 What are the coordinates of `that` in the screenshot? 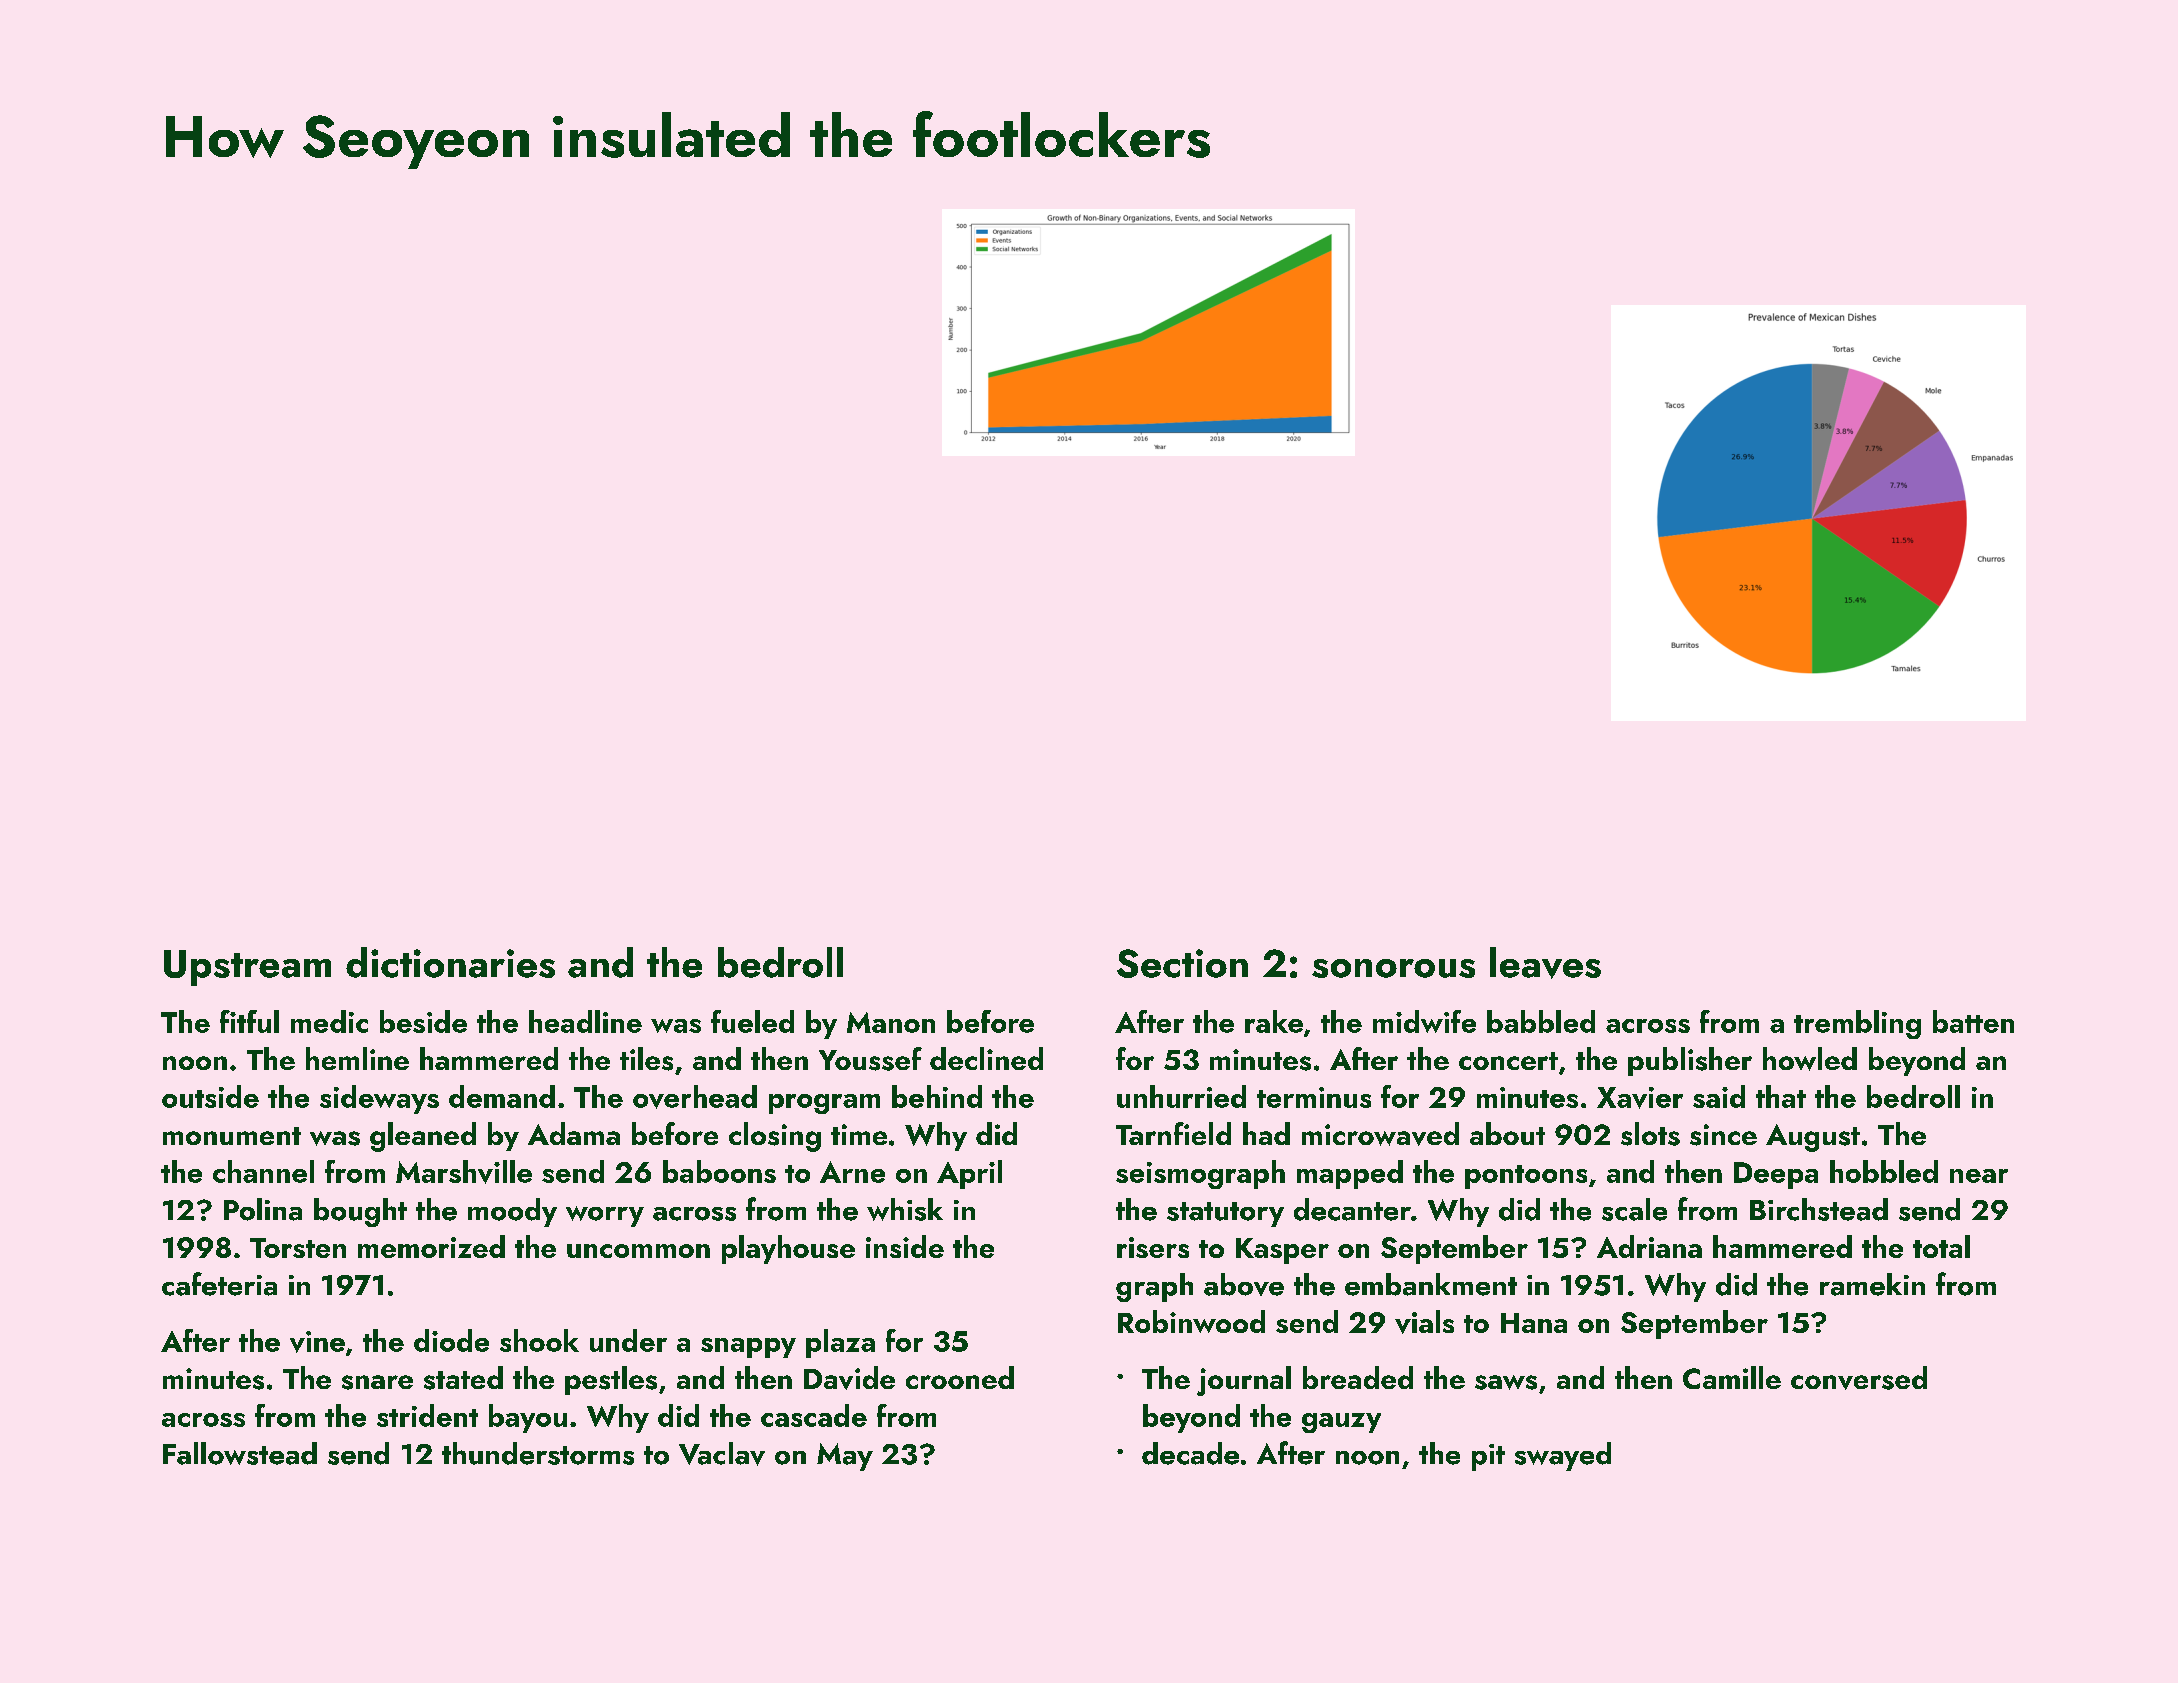 It's located at (1781, 1096).
